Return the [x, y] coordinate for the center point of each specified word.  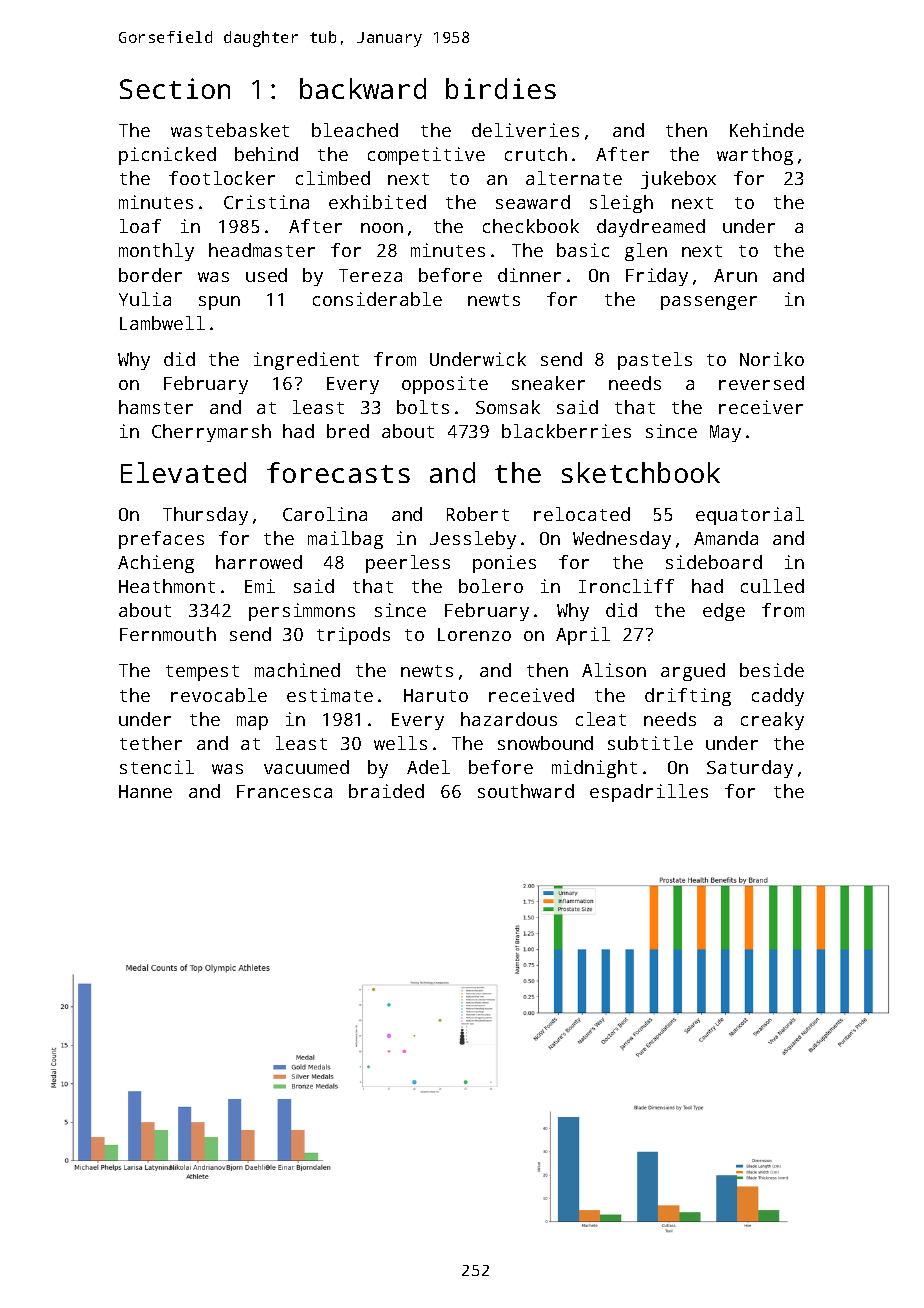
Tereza [370, 275]
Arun [735, 275]
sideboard [714, 562]
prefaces [161, 540]
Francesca [284, 791]
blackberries [566, 431]
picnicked [167, 156]
